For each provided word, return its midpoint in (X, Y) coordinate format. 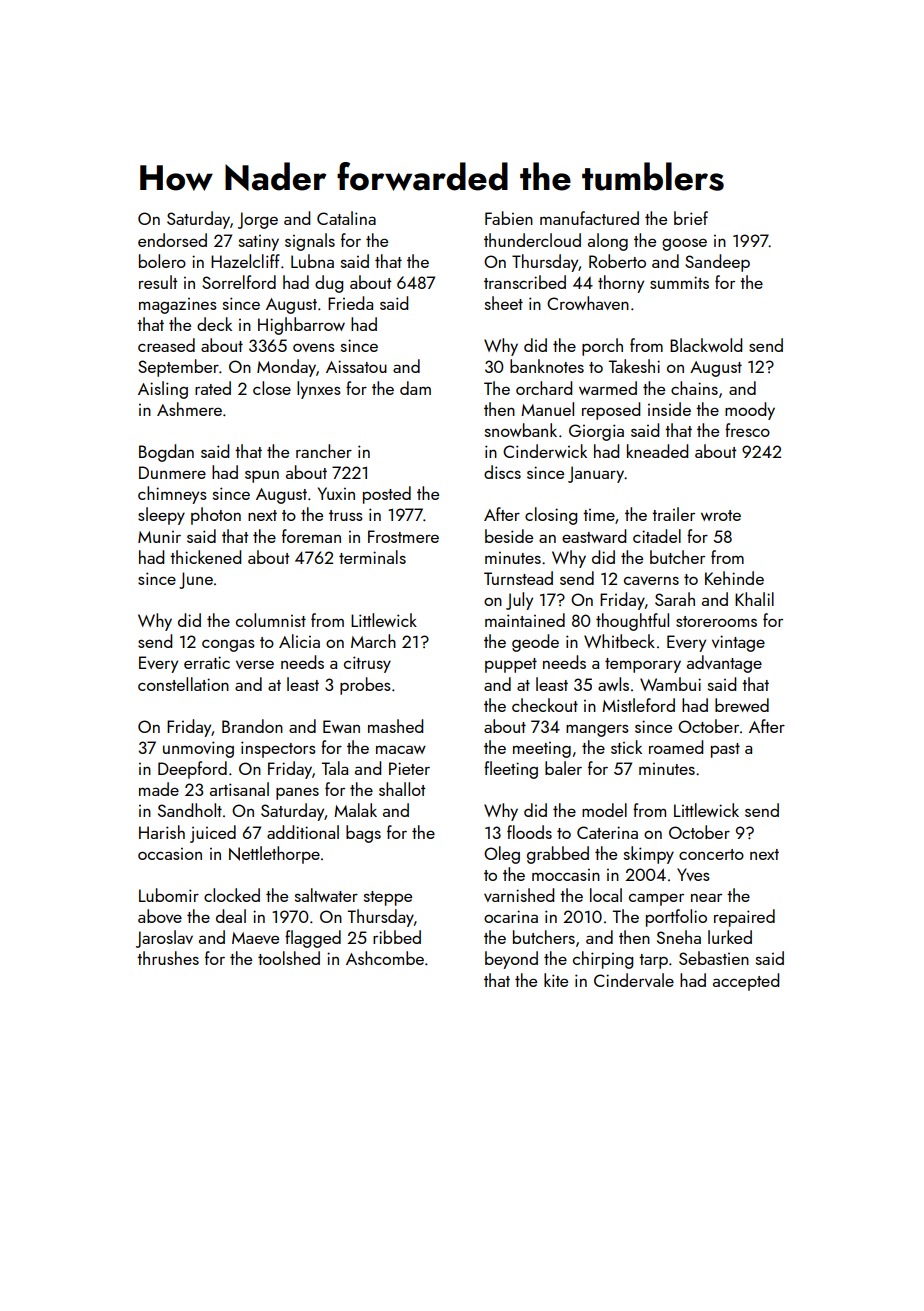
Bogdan (166, 453)
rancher (324, 451)
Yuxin (336, 493)
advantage (724, 664)
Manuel (547, 409)
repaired (744, 918)
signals (310, 242)
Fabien (509, 218)
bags (363, 834)
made (159, 789)
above (160, 916)
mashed (395, 726)
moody (750, 411)
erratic (207, 662)
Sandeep (717, 263)
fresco (747, 430)
